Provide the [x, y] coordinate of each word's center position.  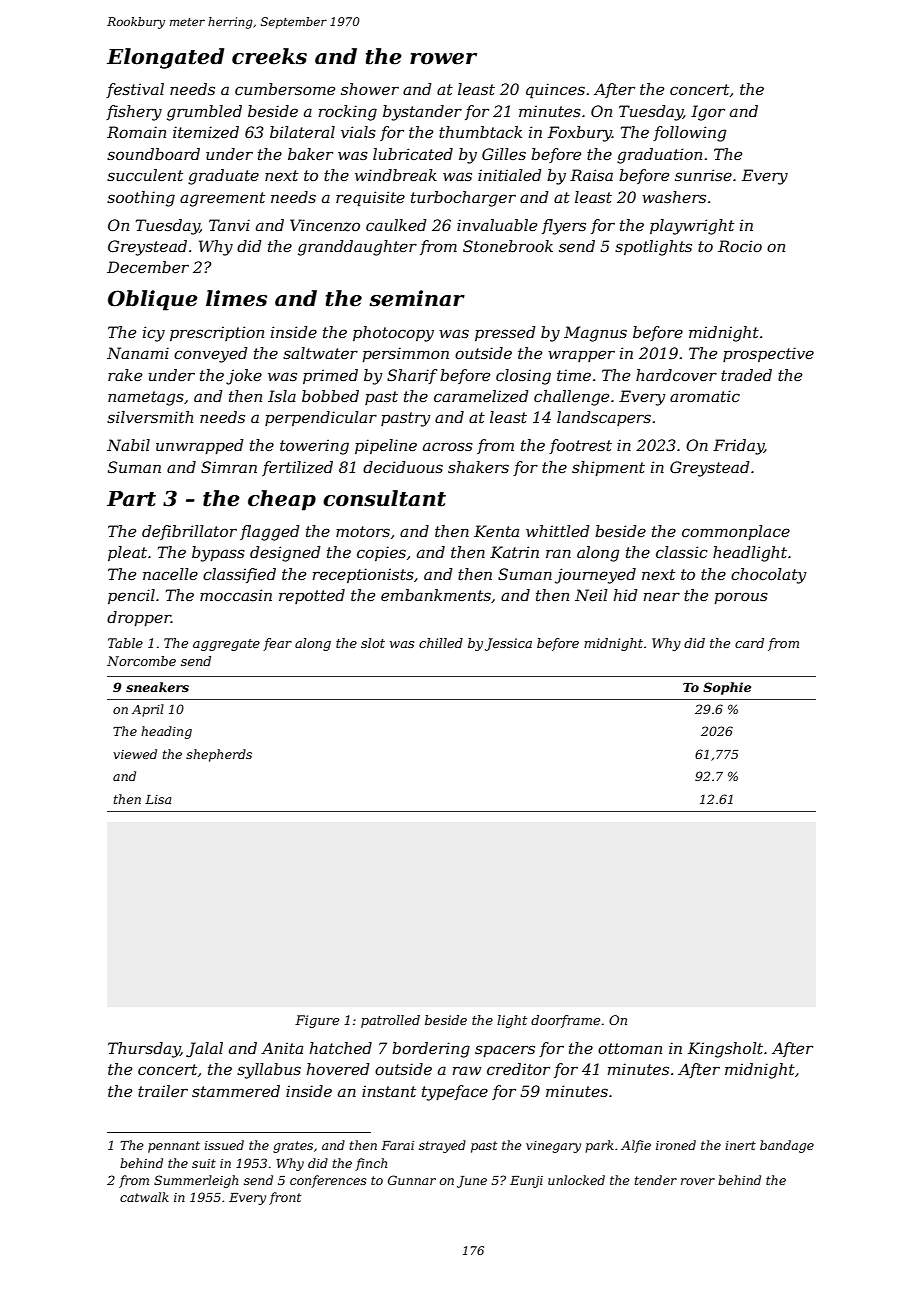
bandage [787, 1146]
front [285, 1198]
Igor [708, 113]
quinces [555, 91]
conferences [328, 1181]
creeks [269, 56]
